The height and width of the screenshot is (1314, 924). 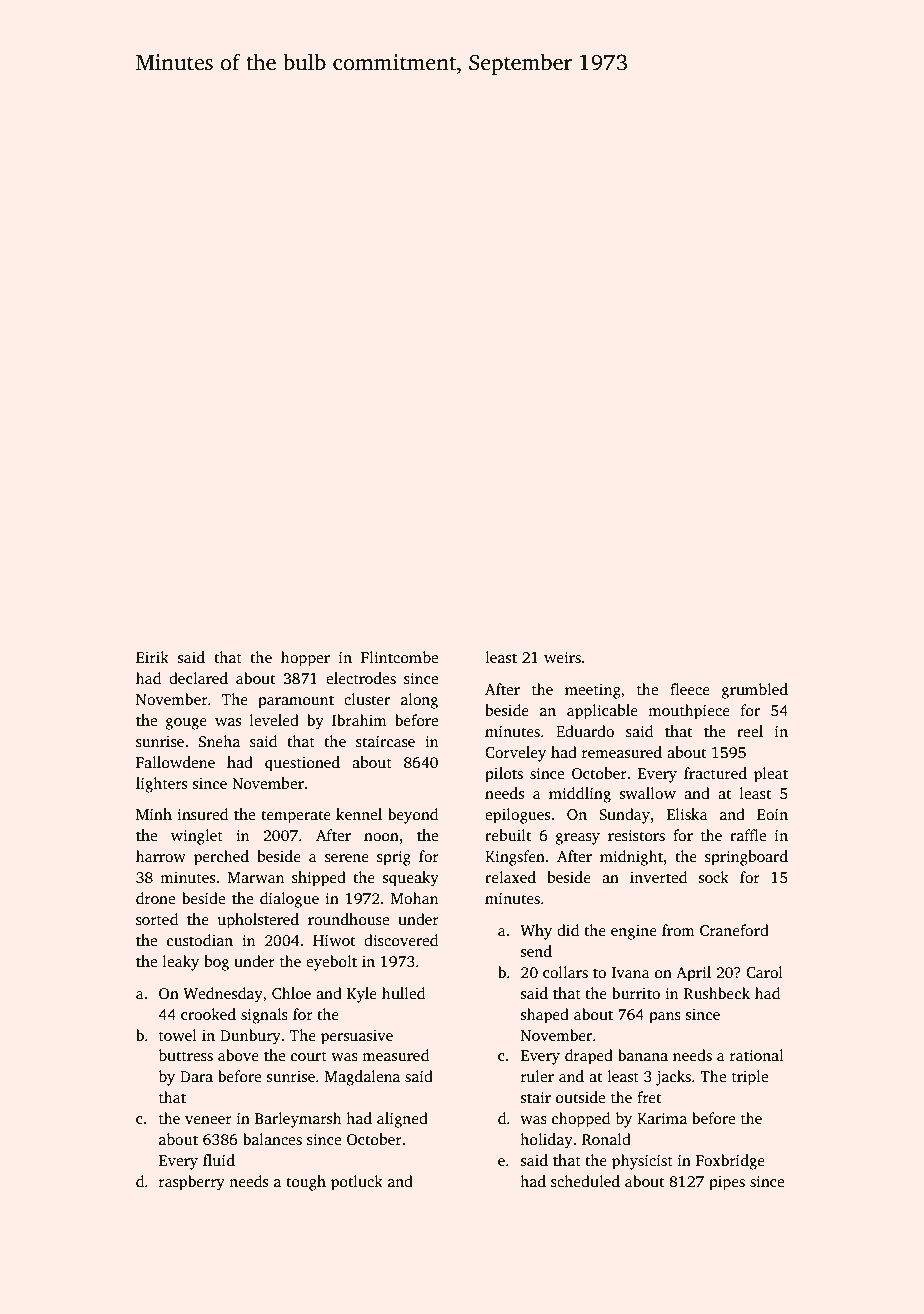 I want to click on springboard, so click(x=746, y=858).
